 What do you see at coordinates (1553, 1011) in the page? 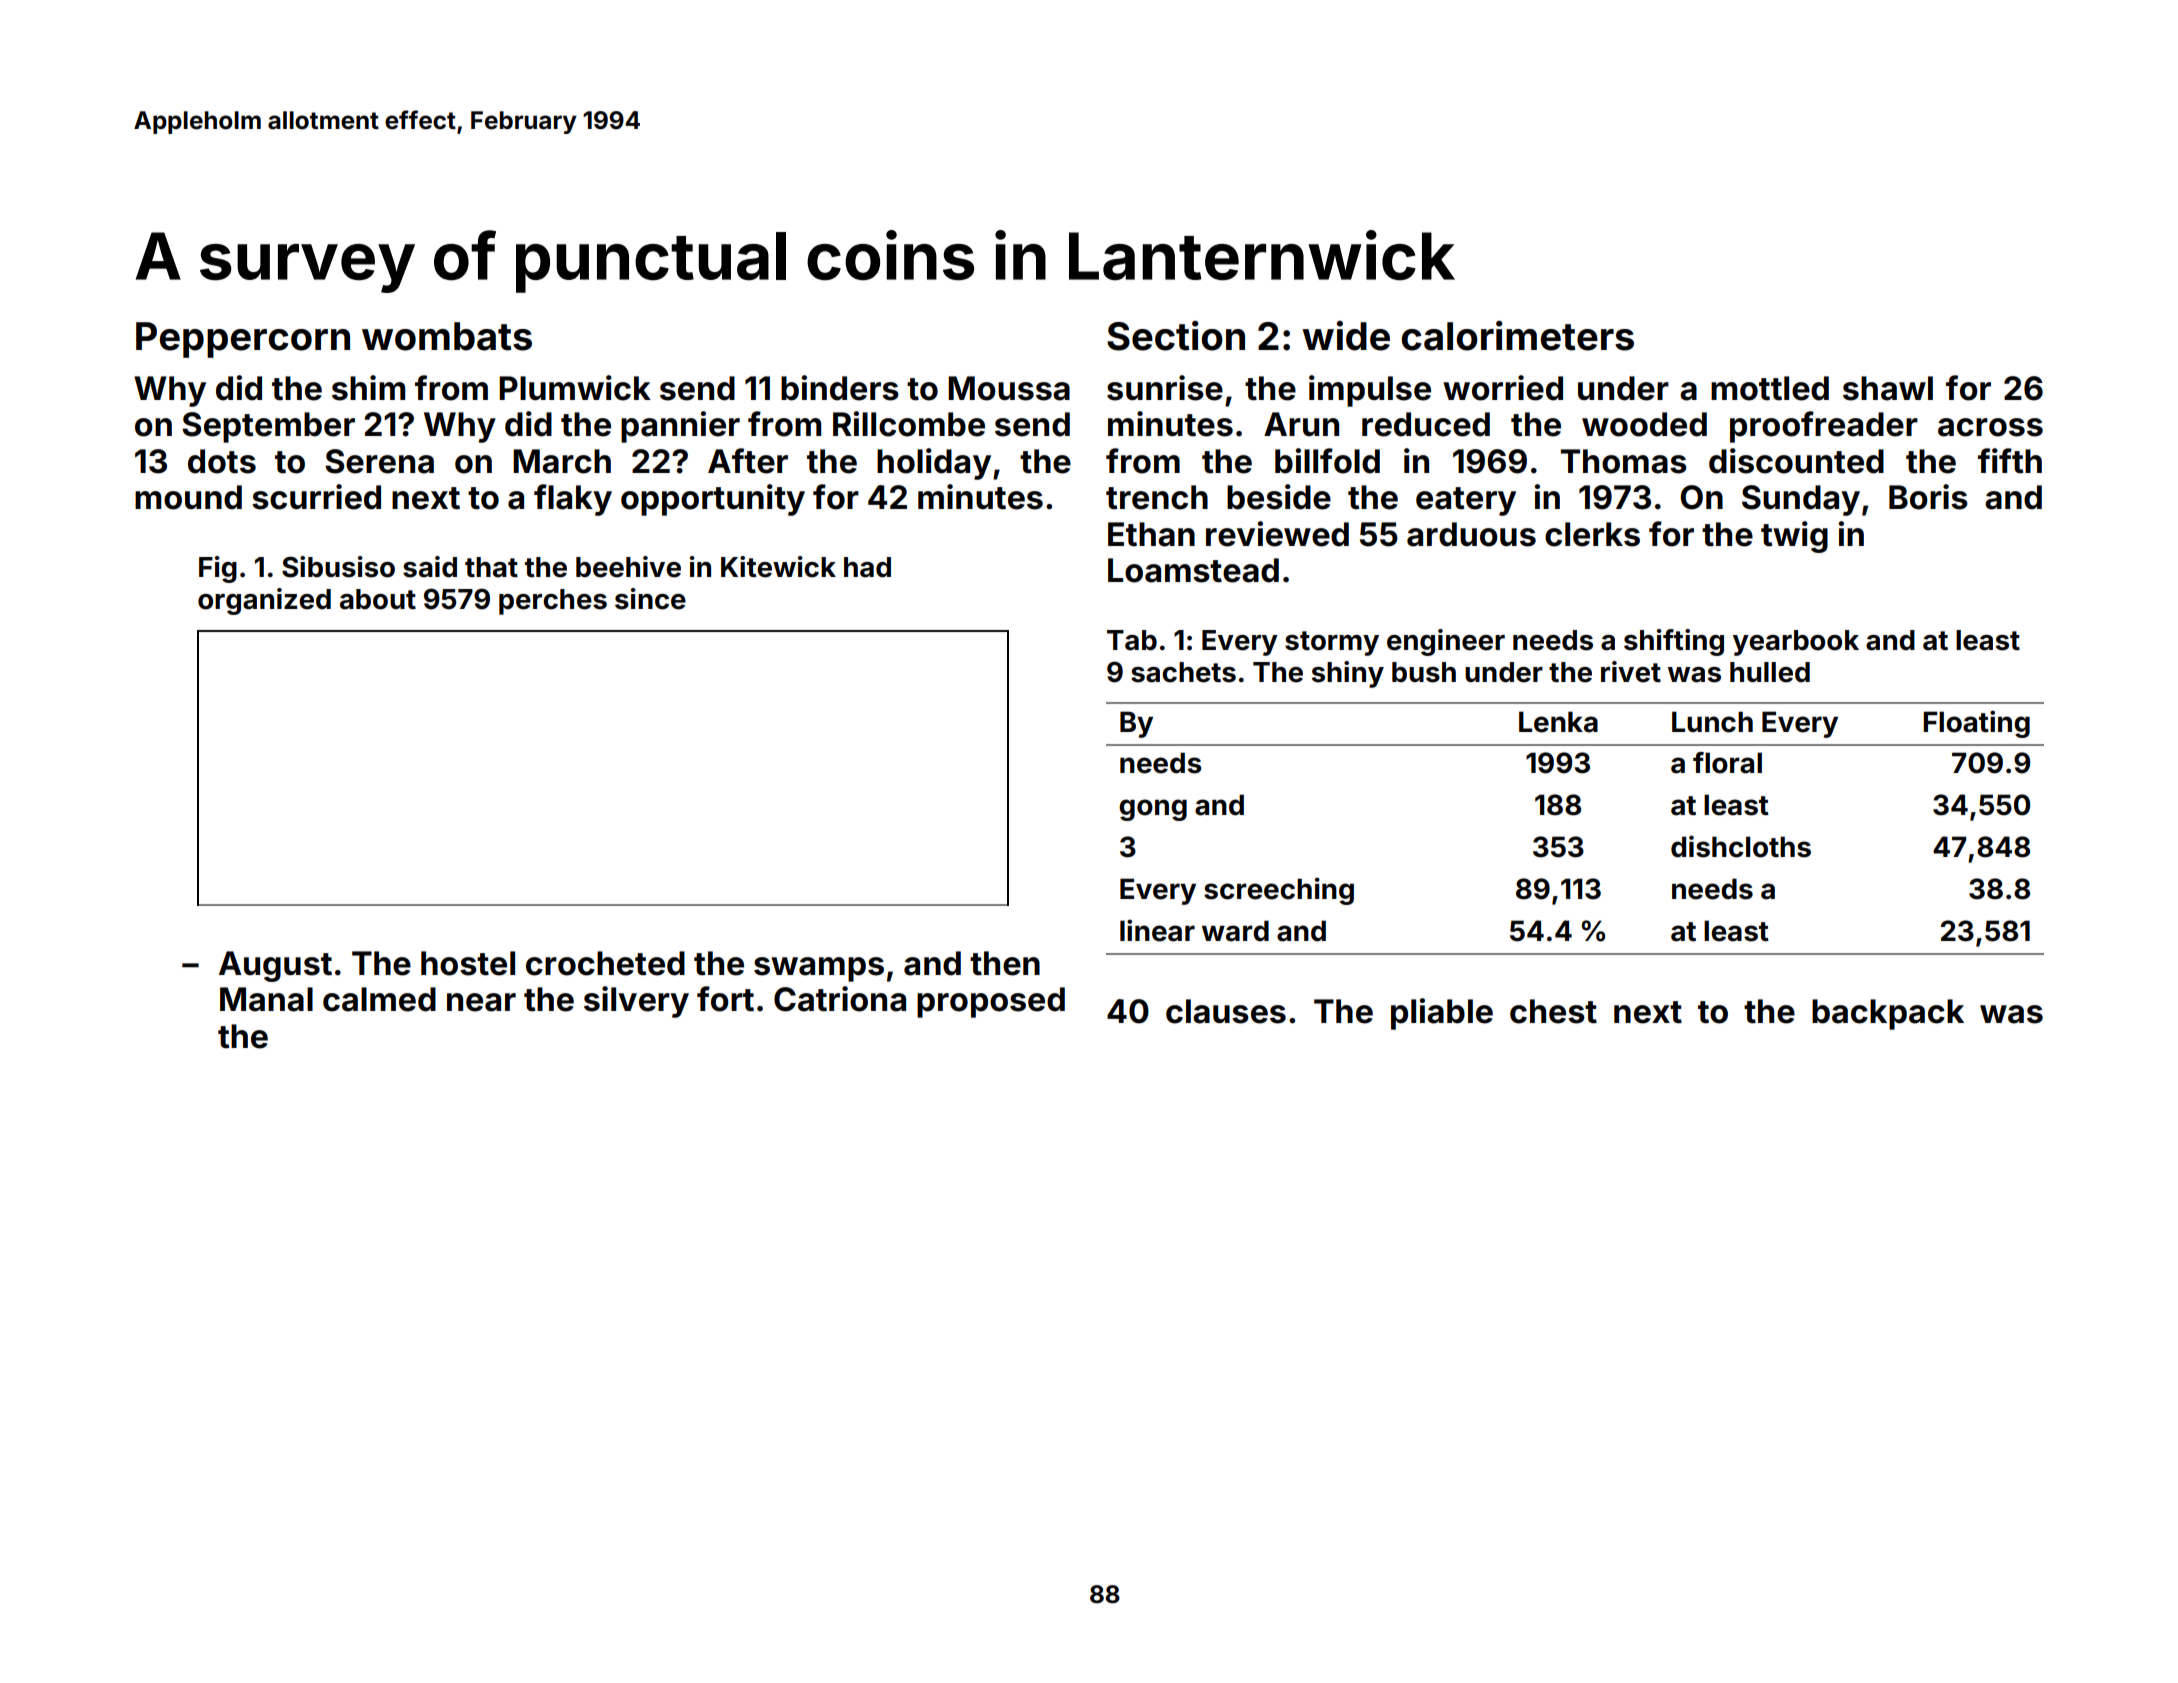
I see `chest` at bounding box center [1553, 1011].
